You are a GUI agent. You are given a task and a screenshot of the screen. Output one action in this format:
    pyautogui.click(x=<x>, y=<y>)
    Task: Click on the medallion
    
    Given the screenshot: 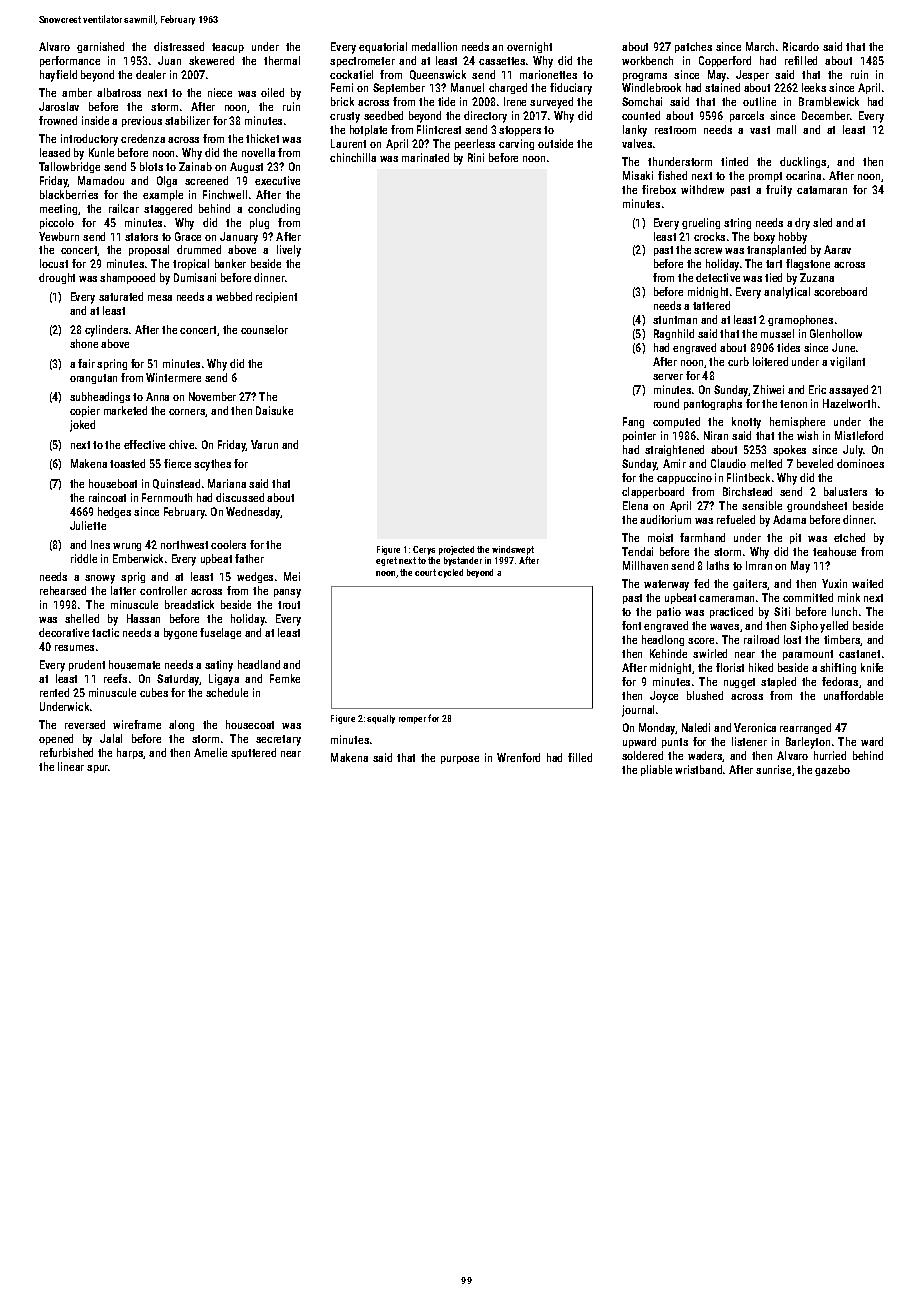 What is the action you would take?
    pyautogui.click(x=434, y=46)
